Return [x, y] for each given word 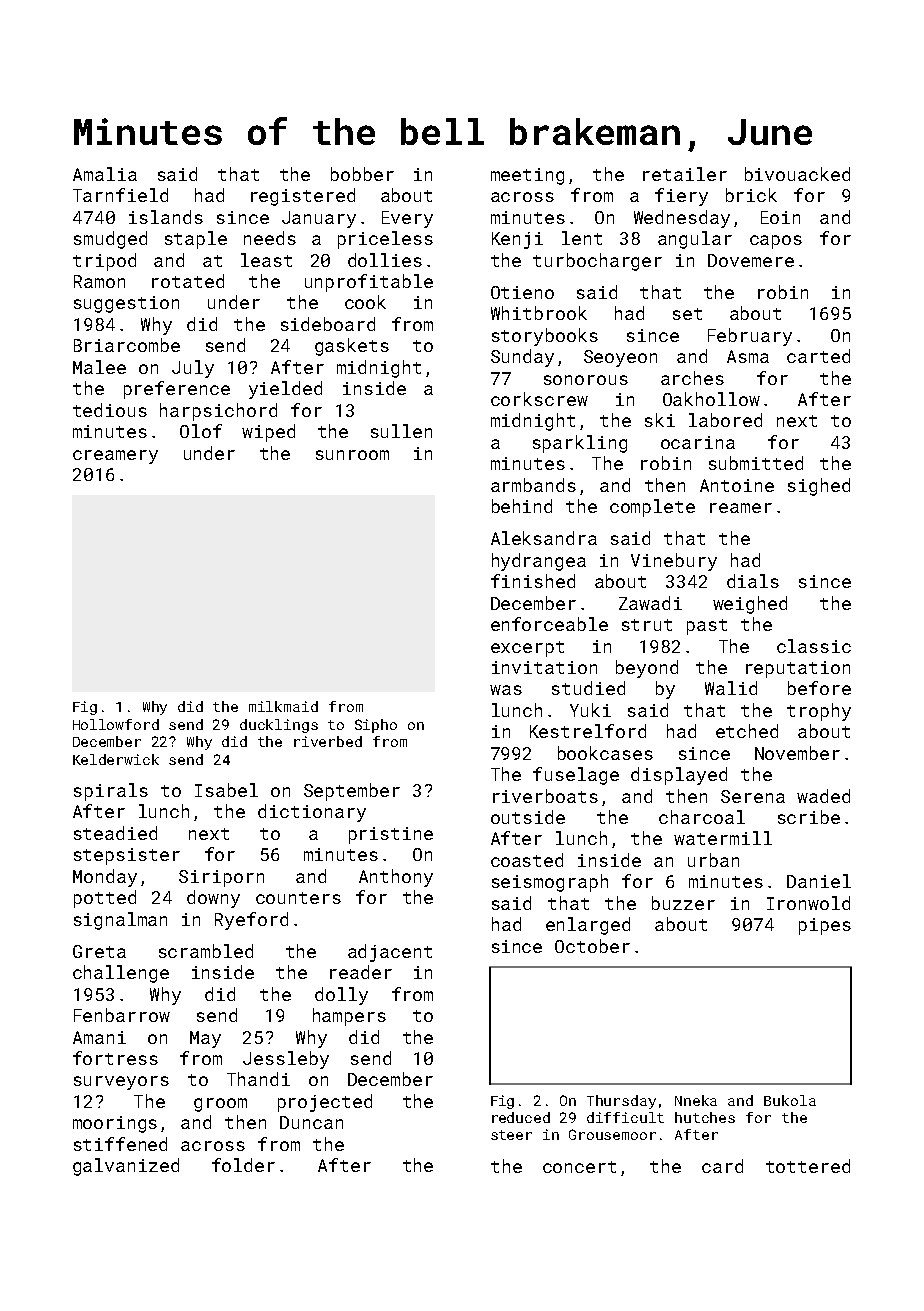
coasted [527, 860]
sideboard [328, 324]
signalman [120, 921]
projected [325, 1103]
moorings [115, 1124]
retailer [685, 174]
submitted [756, 463]
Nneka [696, 1100]
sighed [819, 487]
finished [533, 581]
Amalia [105, 174]
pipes [825, 926]
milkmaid [283, 706]
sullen [401, 431]
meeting [527, 176]
